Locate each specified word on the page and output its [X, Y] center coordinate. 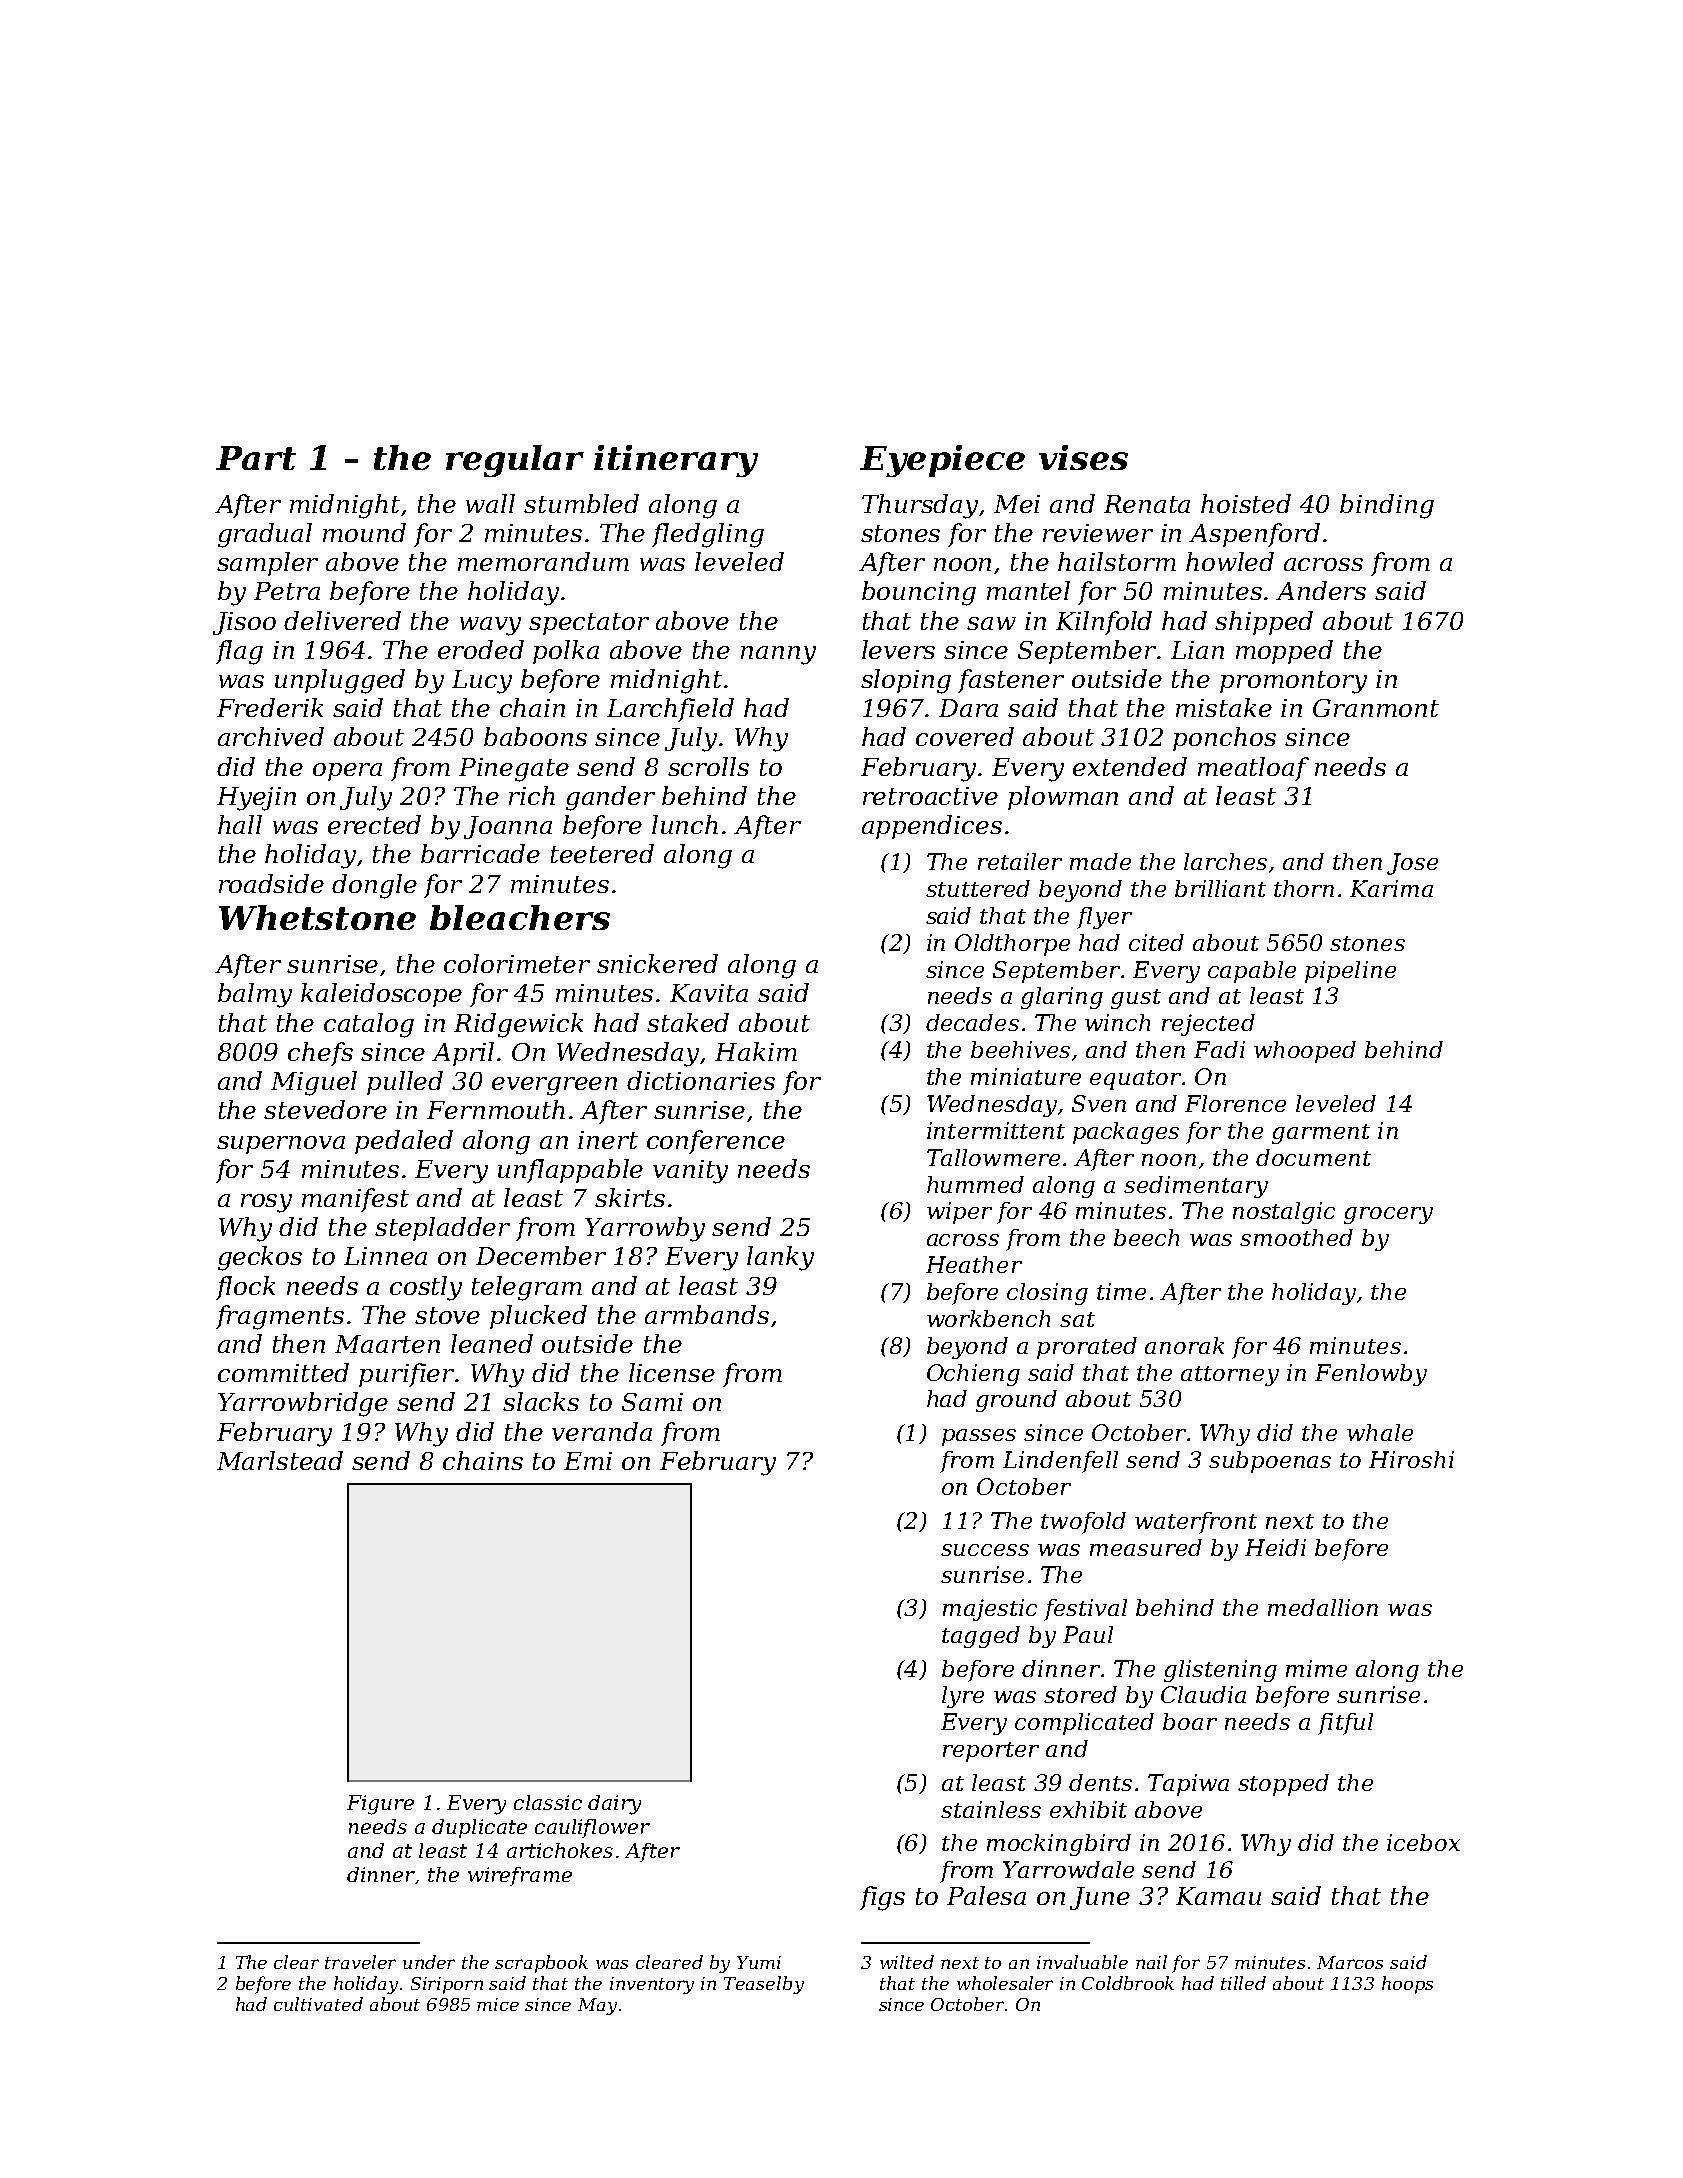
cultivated [318, 2004]
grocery [1388, 1215]
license [672, 1372]
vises [1083, 457]
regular [515, 461]
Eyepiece [942, 461]
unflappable [570, 1171]
